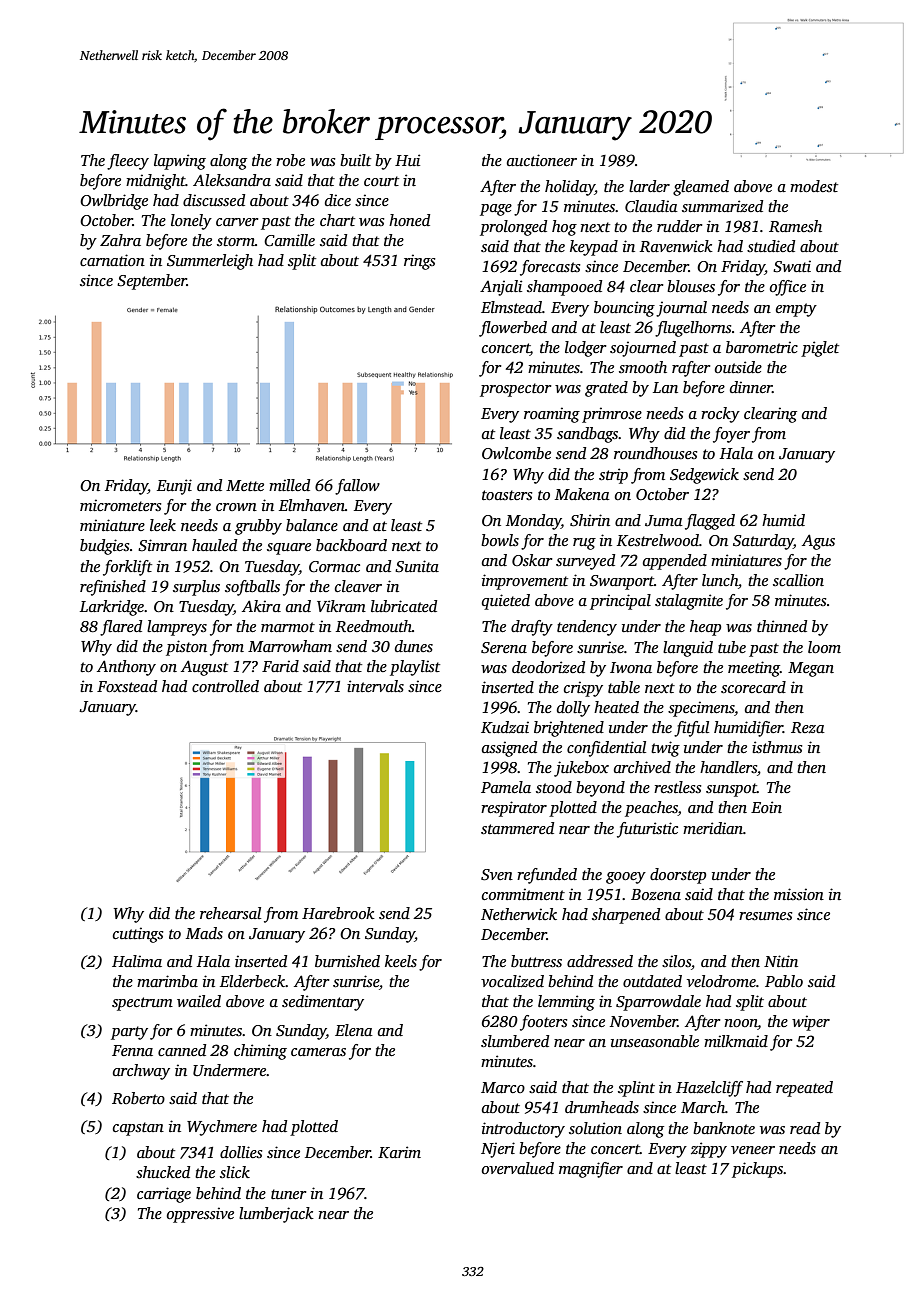 This screenshot has width=924, height=1314. I want to click on Halima, so click(137, 961).
